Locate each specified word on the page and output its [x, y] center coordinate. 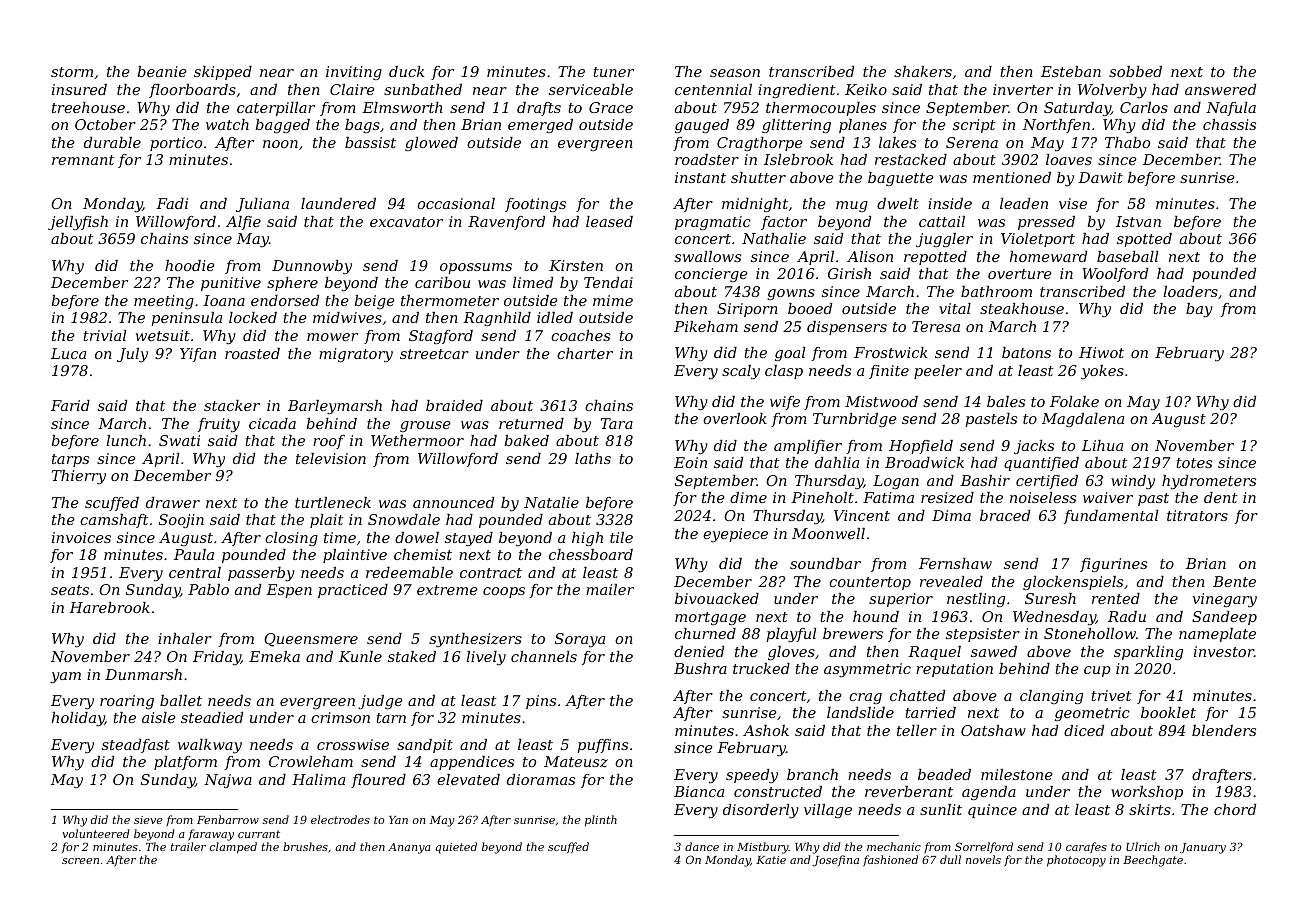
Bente [1234, 581]
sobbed [1135, 71]
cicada [272, 423]
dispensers [847, 328]
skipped [223, 73]
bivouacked [717, 598]
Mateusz [576, 762]
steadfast [136, 746]
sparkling [1148, 653]
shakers [923, 71]
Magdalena [1083, 420]
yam [65, 677]
